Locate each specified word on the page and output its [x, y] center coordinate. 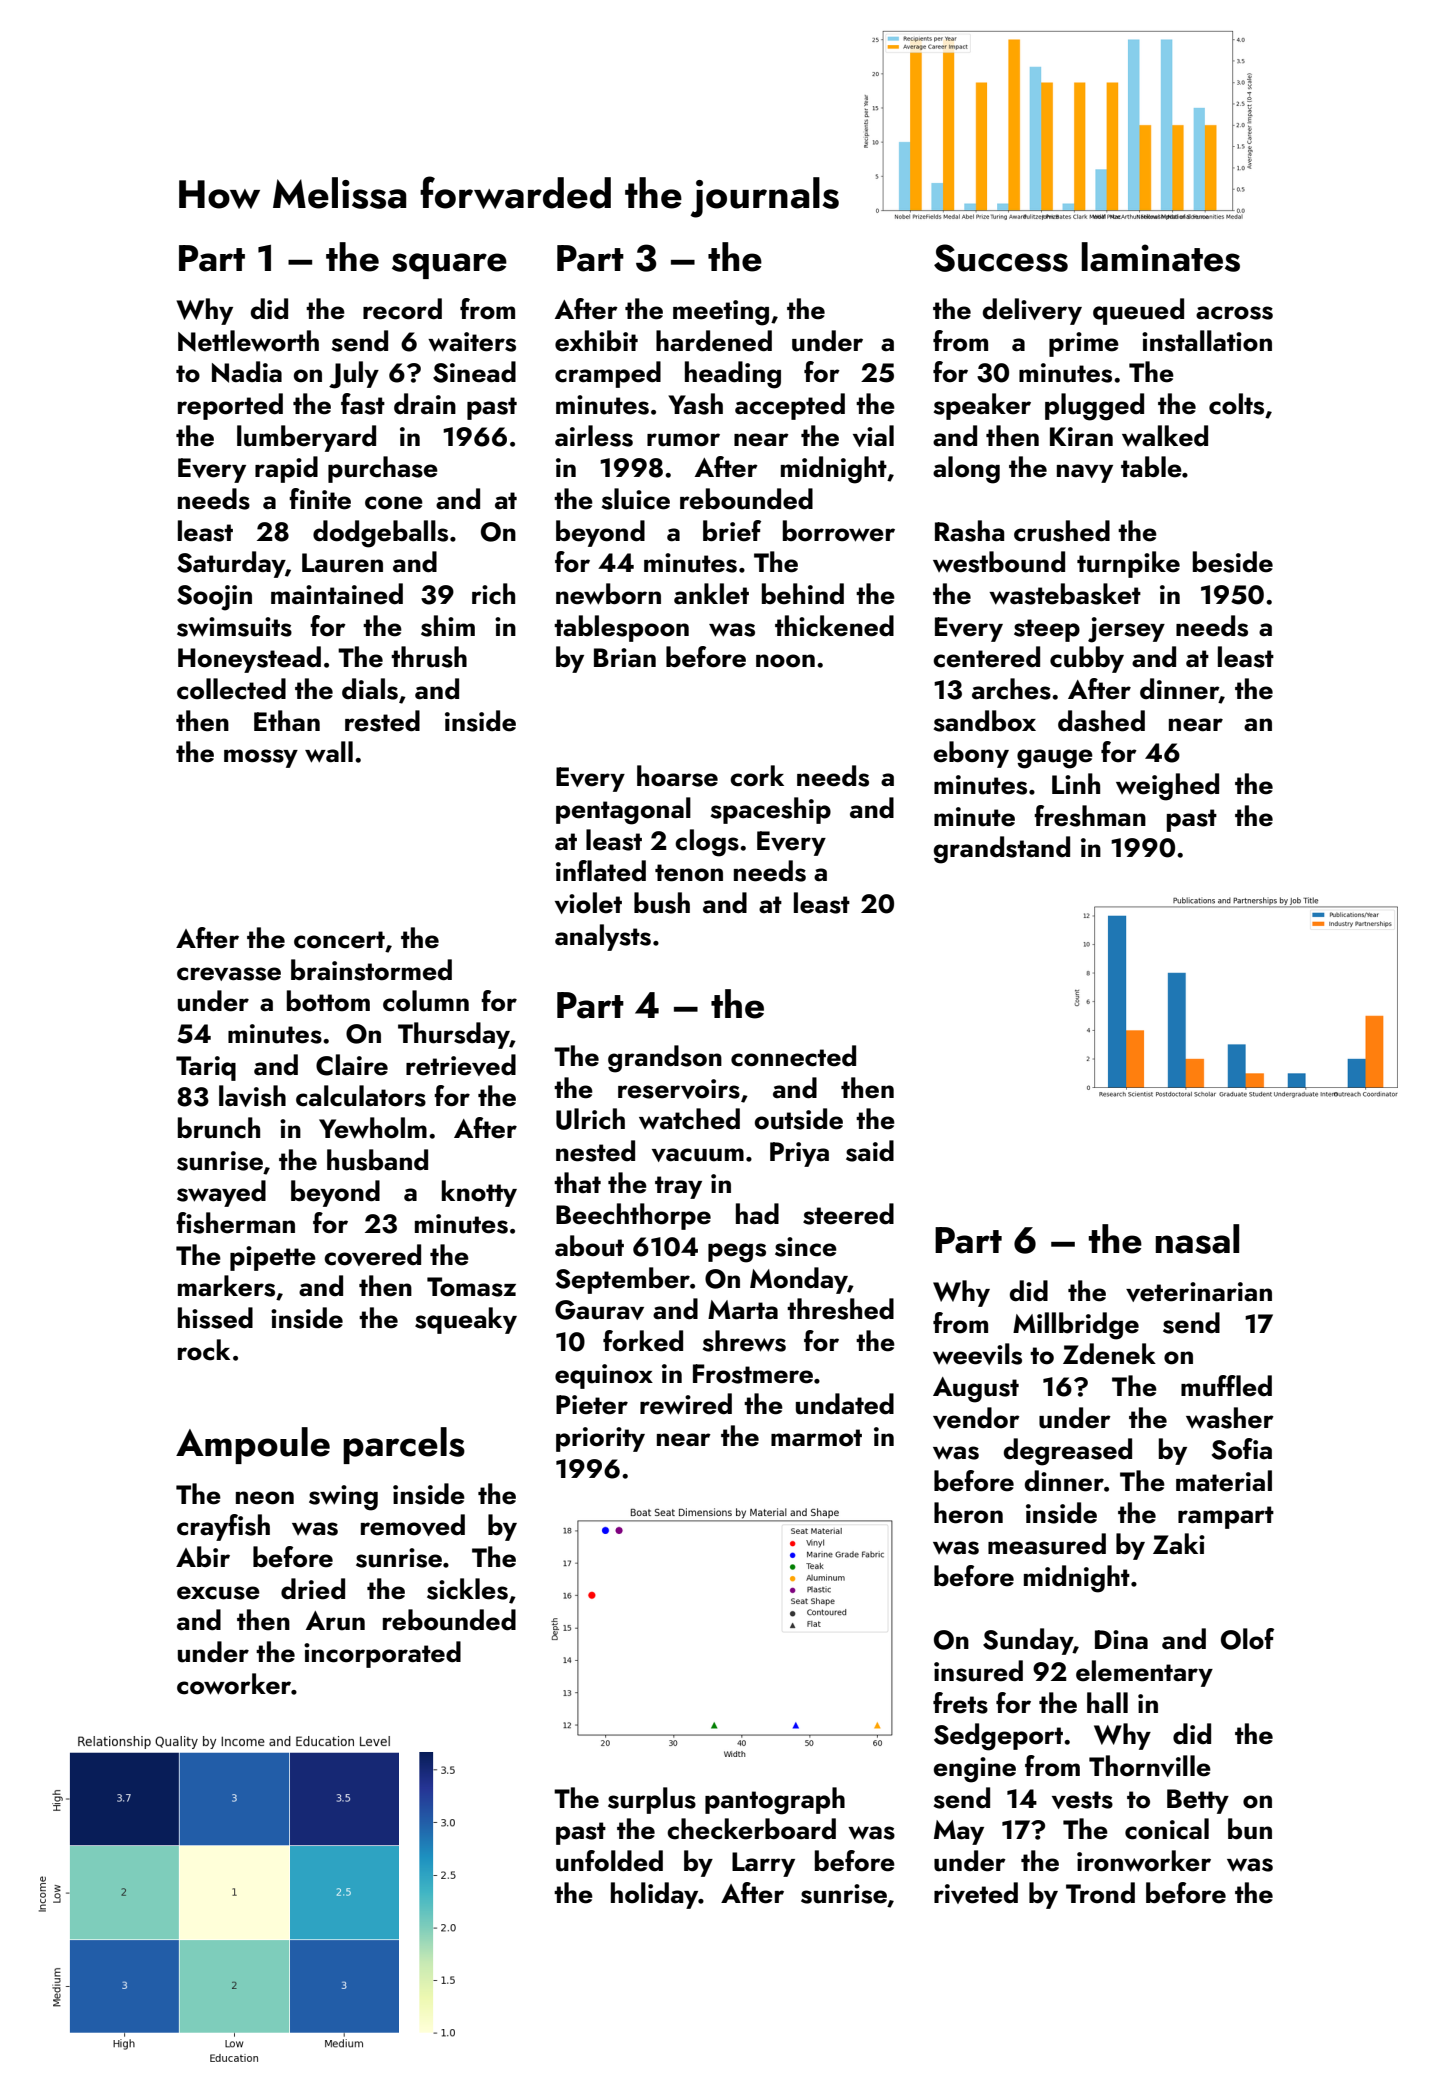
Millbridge [1076, 1326]
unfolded [609, 1861]
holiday [655, 1895]
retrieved [461, 1065]
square [449, 266]
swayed [221, 1193]
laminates [1161, 257]
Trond [1100, 1893]
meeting [721, 313]
